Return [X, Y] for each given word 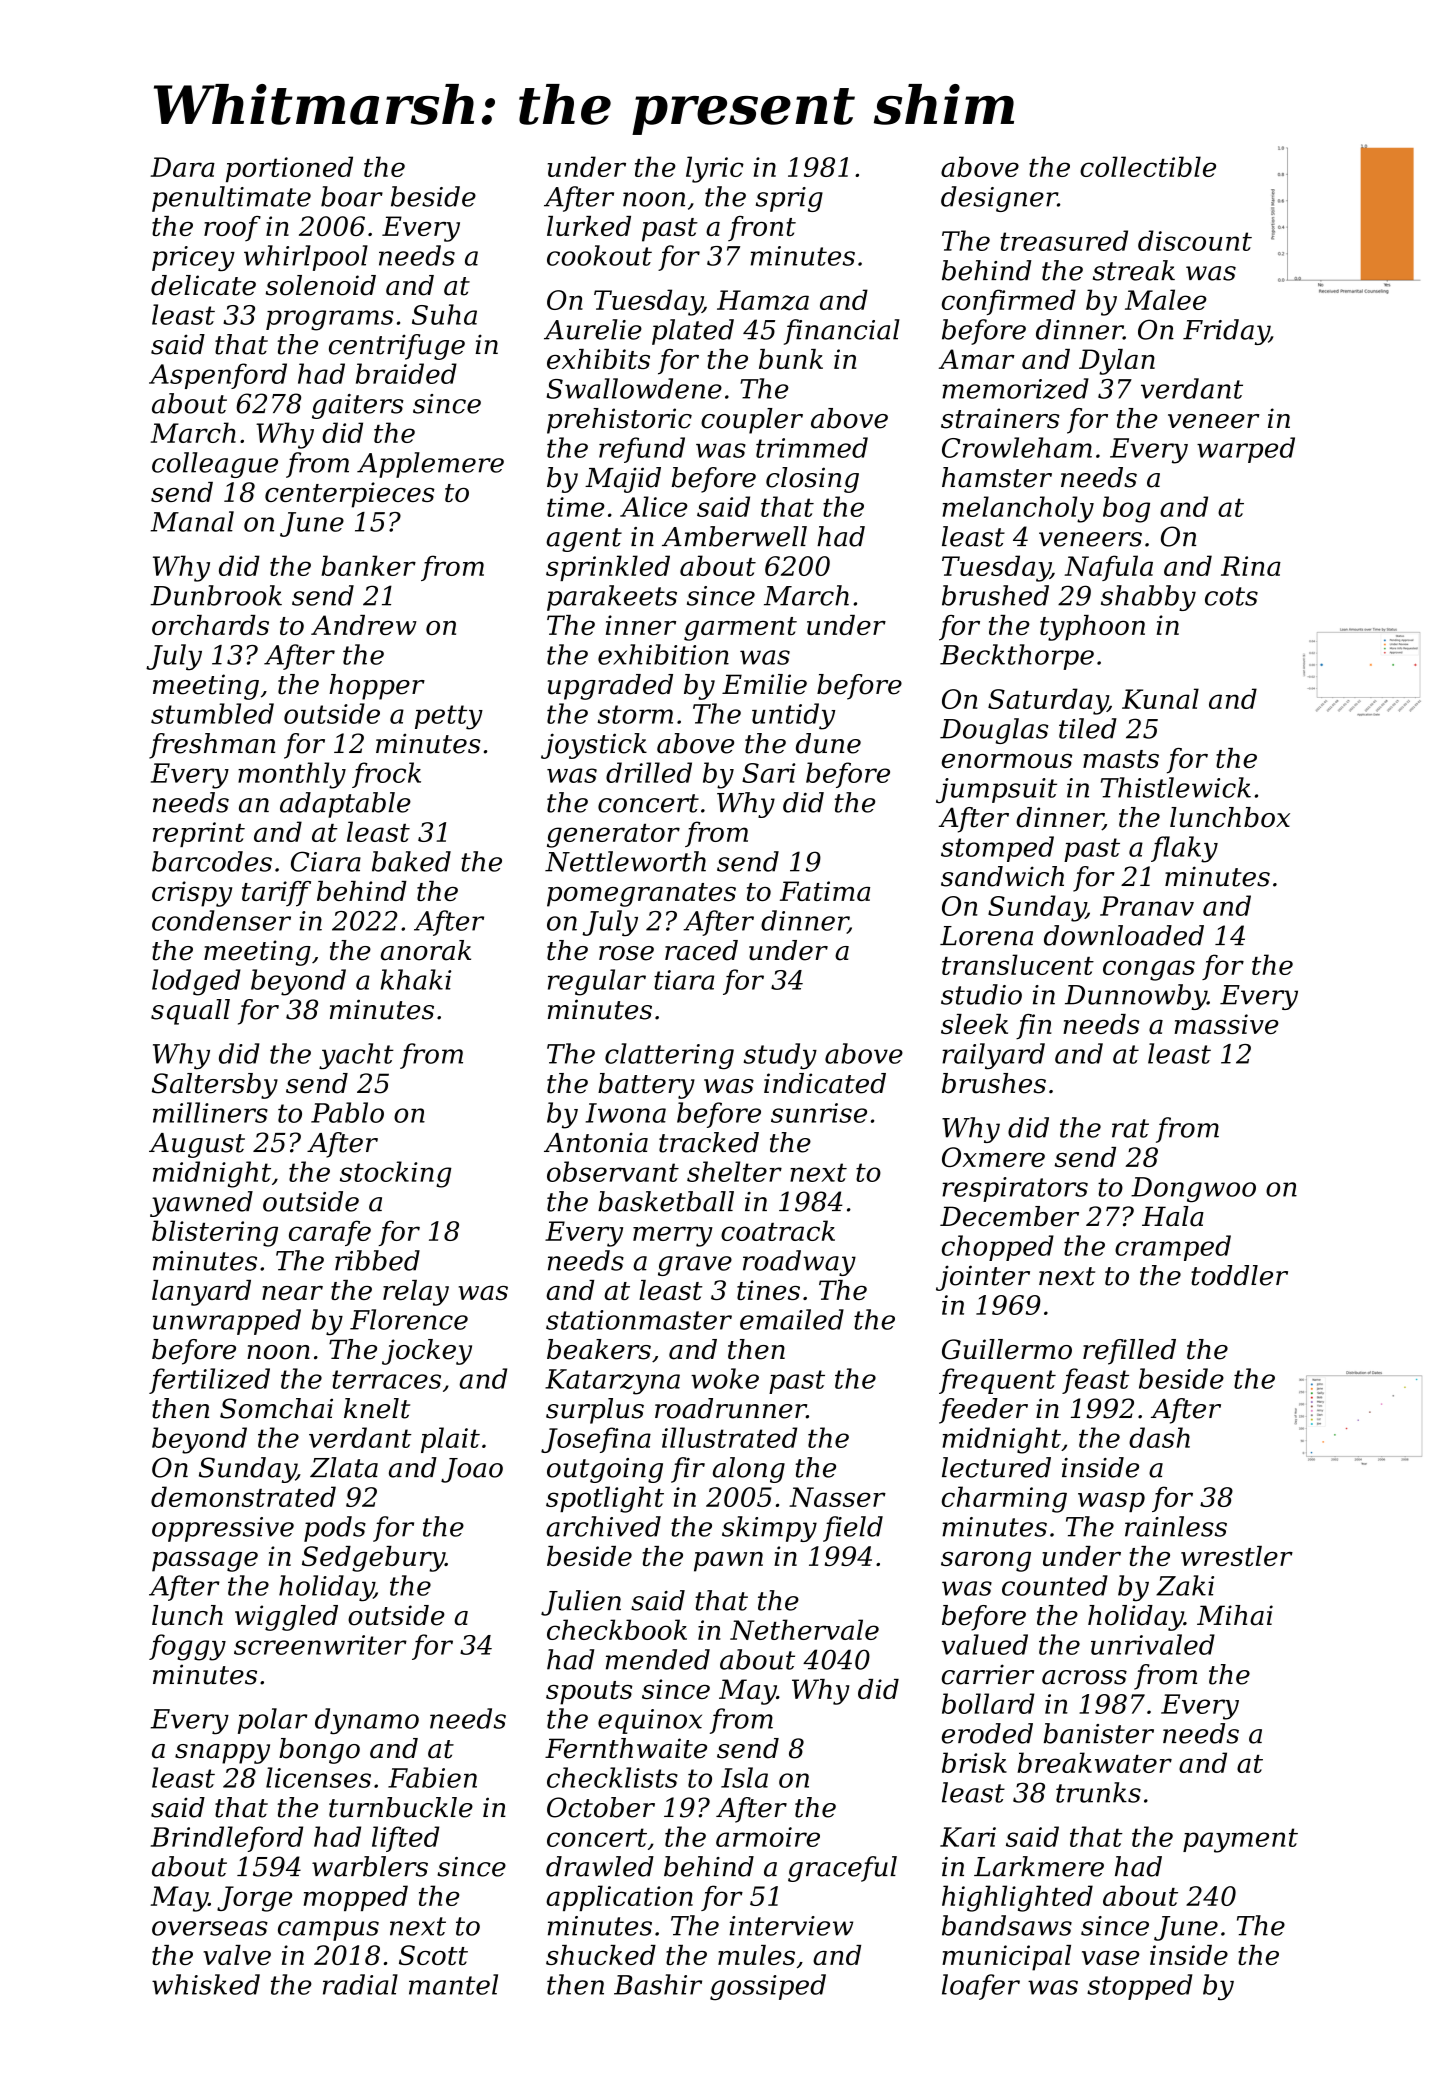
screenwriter [320, 1645]
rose [626, 953]
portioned [289, 169]
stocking [396, 1174]
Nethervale [804, 1629]
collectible [1148, 166]
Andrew [364, 625]
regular [597, 982]
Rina [1251, 566]
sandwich [1002, 876]
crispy [192, 894]
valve [237, 1955]
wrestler [1237, 1556]
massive [1226, 1024]
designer [999, 199]
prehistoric [619, 421]
